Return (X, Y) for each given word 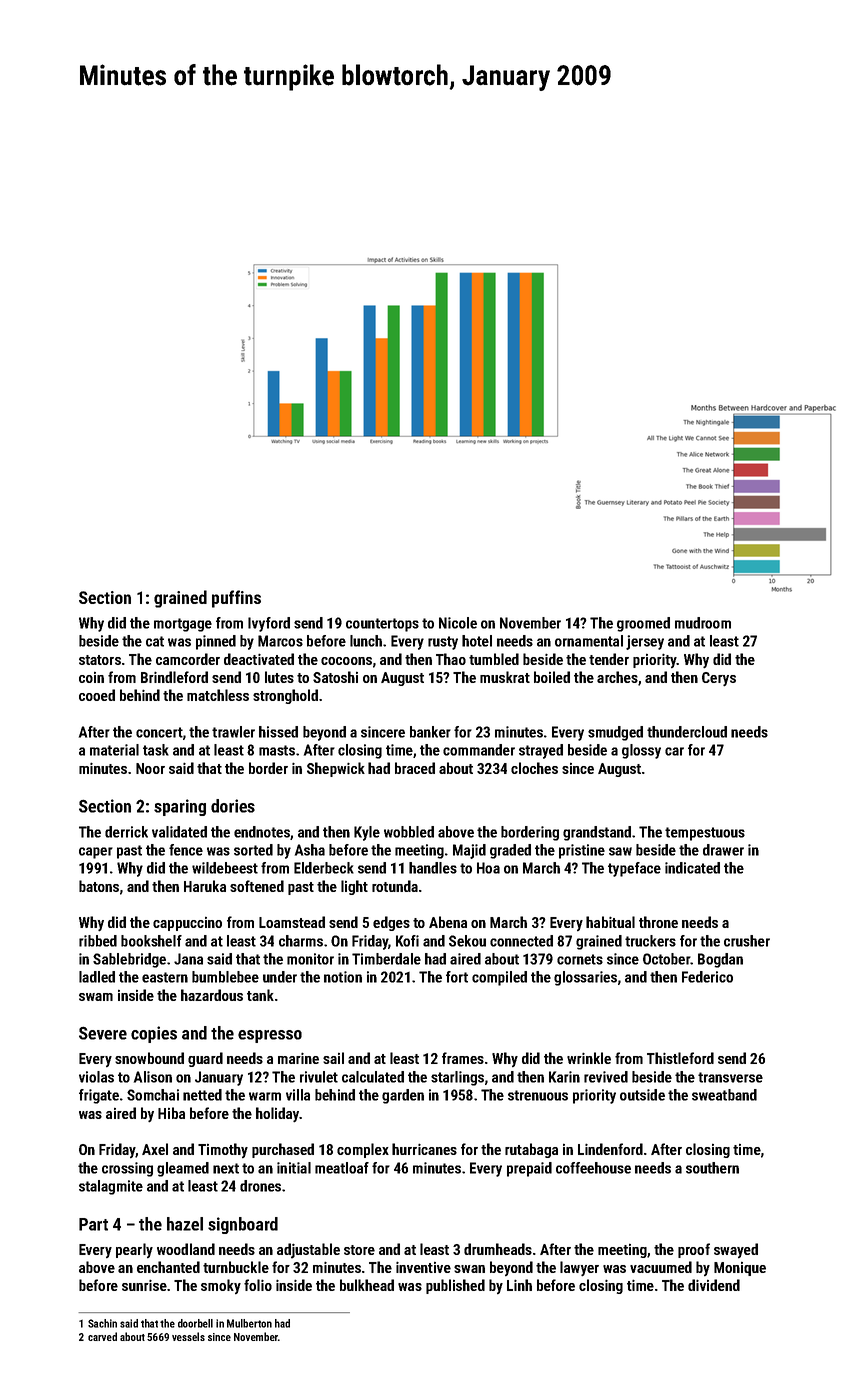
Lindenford (610, 1149)
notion (343, 977)
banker (430, 732)
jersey (645, 642)
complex (363, 1150)
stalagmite (111, 1187)
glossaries (585, 978)
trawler (233, 732)
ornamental (589, 641)
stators (100, 660)
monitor (310, 959)
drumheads (498, 1249)
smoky (221, 1286)
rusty (443, 643)
